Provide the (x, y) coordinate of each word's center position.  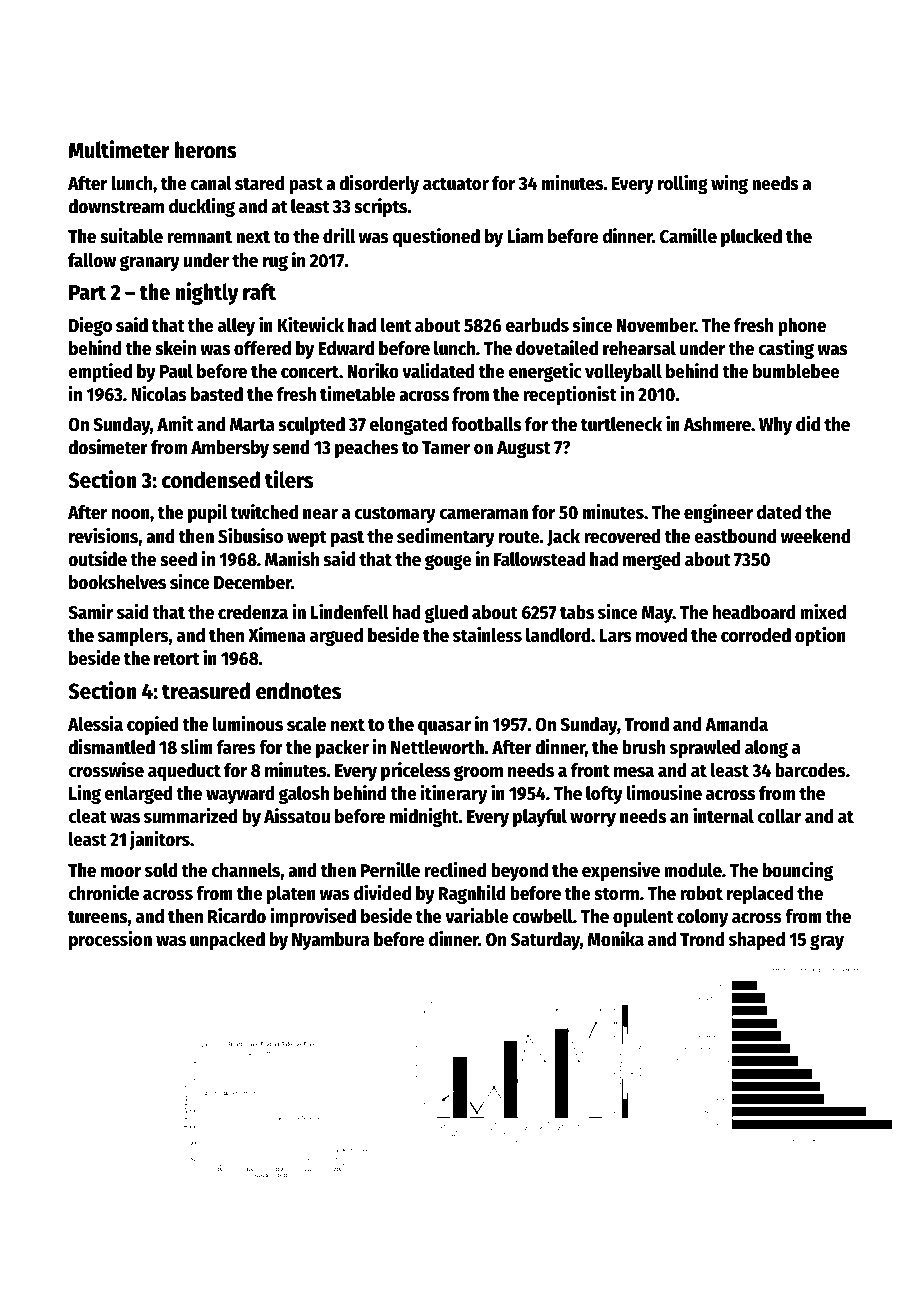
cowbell (542, 916)
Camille (688, 236)
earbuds (537, 325)
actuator (456, 184)
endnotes (298, 691)
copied (153, 725)
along (766, 749)
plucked (751, 238)
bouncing (798, 871)
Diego (90, 326)
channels (246, 870)
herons (205, 150)
